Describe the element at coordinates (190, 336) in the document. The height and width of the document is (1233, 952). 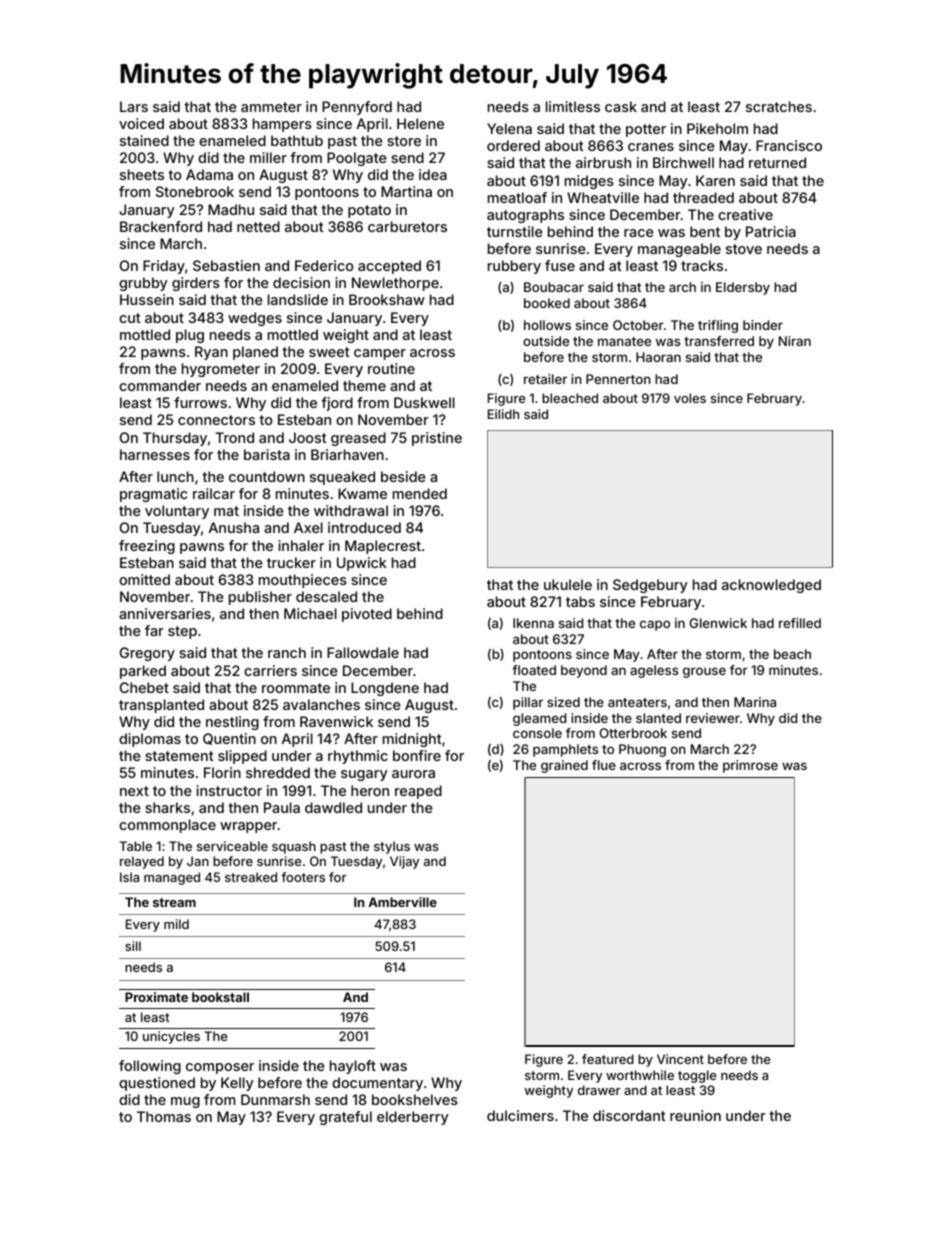
I see `plug` at that location.
